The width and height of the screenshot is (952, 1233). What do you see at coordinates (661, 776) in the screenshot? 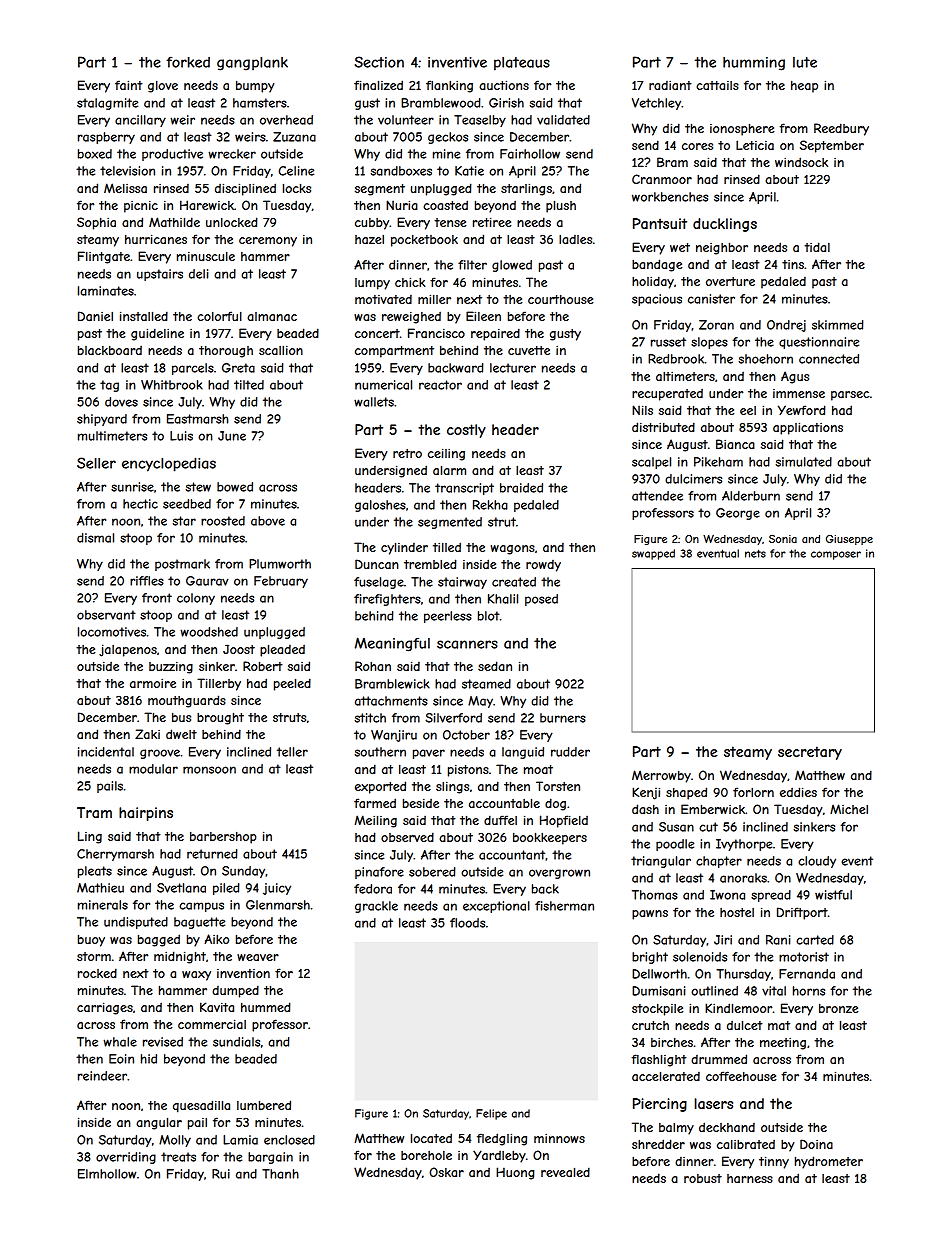
I see `Merrowby` at bounding box center [661, 776].
